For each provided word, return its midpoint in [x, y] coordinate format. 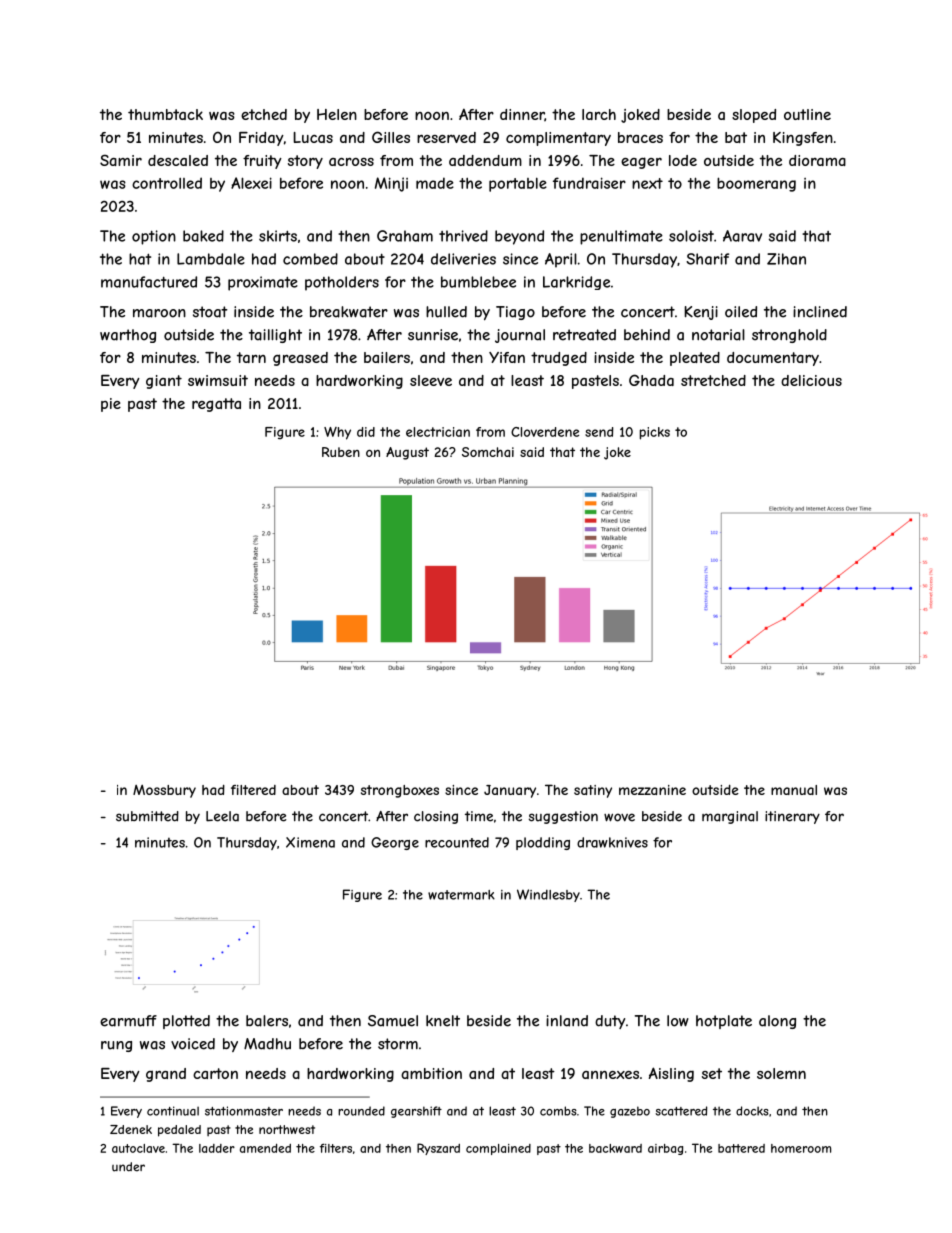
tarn [251, 357]
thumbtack [165, 114]
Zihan [786, 259]
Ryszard [438, 1149]
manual [794, 790]
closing [436, 817]
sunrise [433, 335]
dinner [522, 115]
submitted [147, 816]
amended [265, 1148]
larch [599, 114]
